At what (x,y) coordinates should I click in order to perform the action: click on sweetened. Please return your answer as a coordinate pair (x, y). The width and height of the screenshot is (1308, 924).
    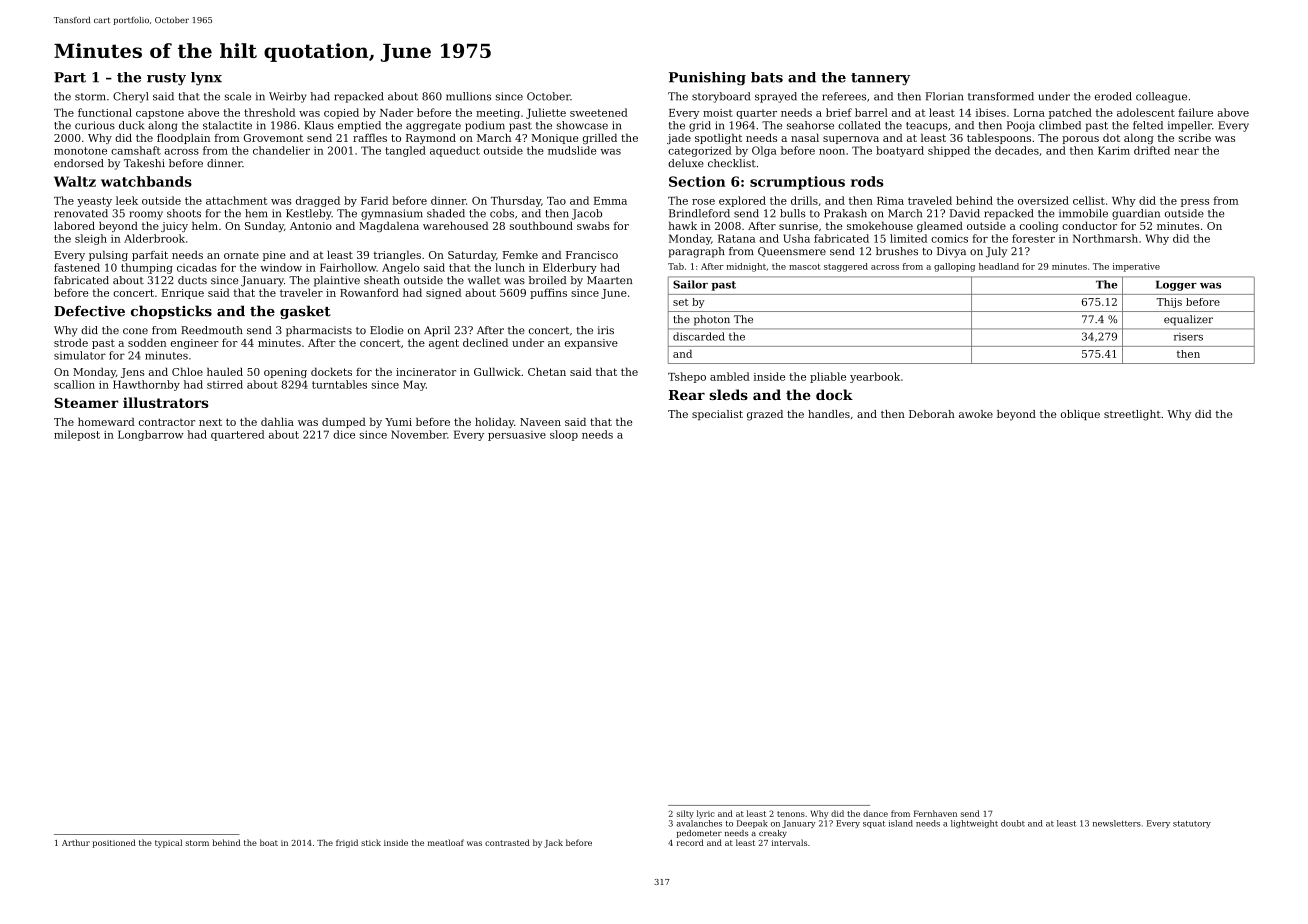
    Looking at the image, I should click on (599, 112).
